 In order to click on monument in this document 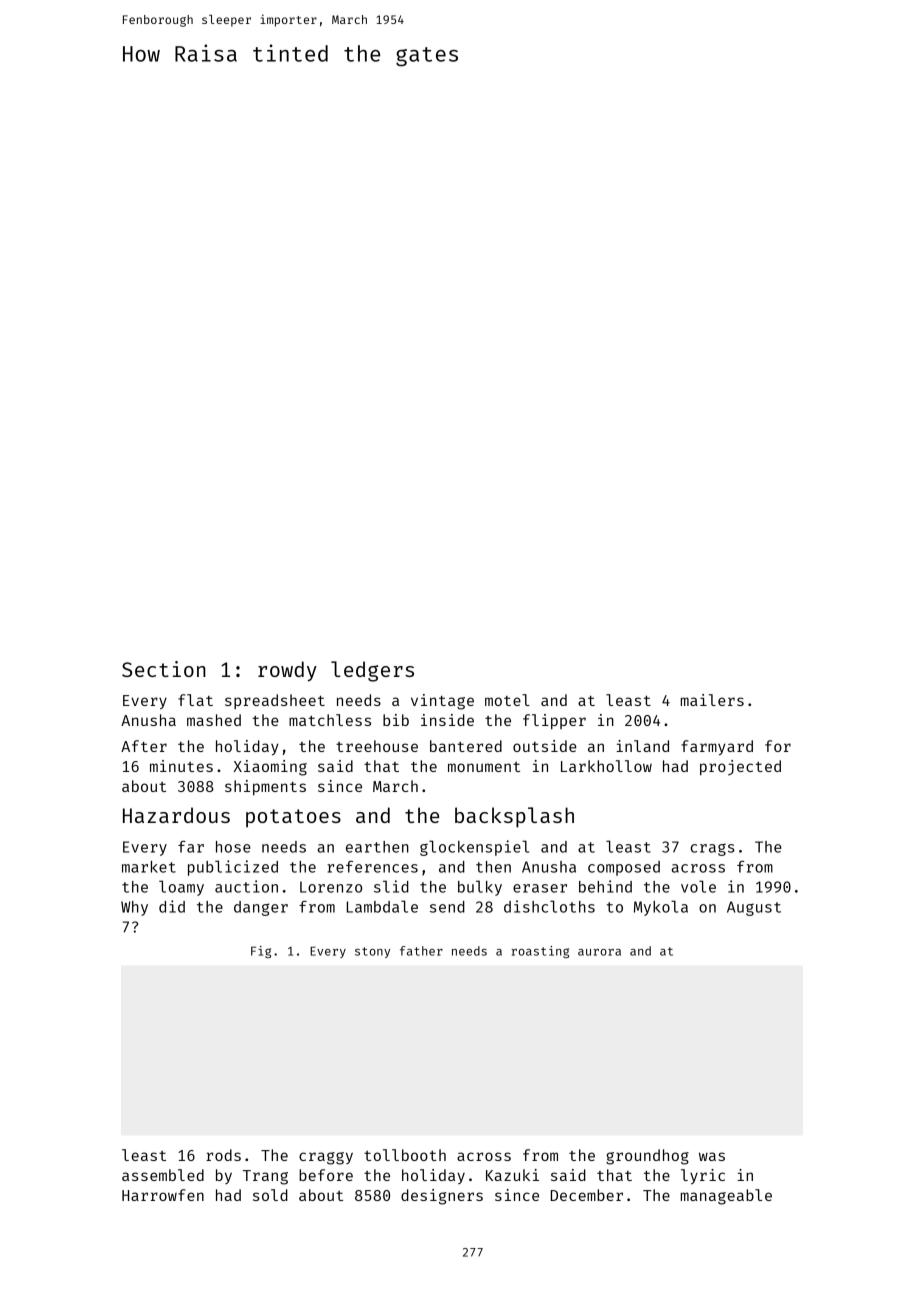, I will do `click(484, 767)`.
